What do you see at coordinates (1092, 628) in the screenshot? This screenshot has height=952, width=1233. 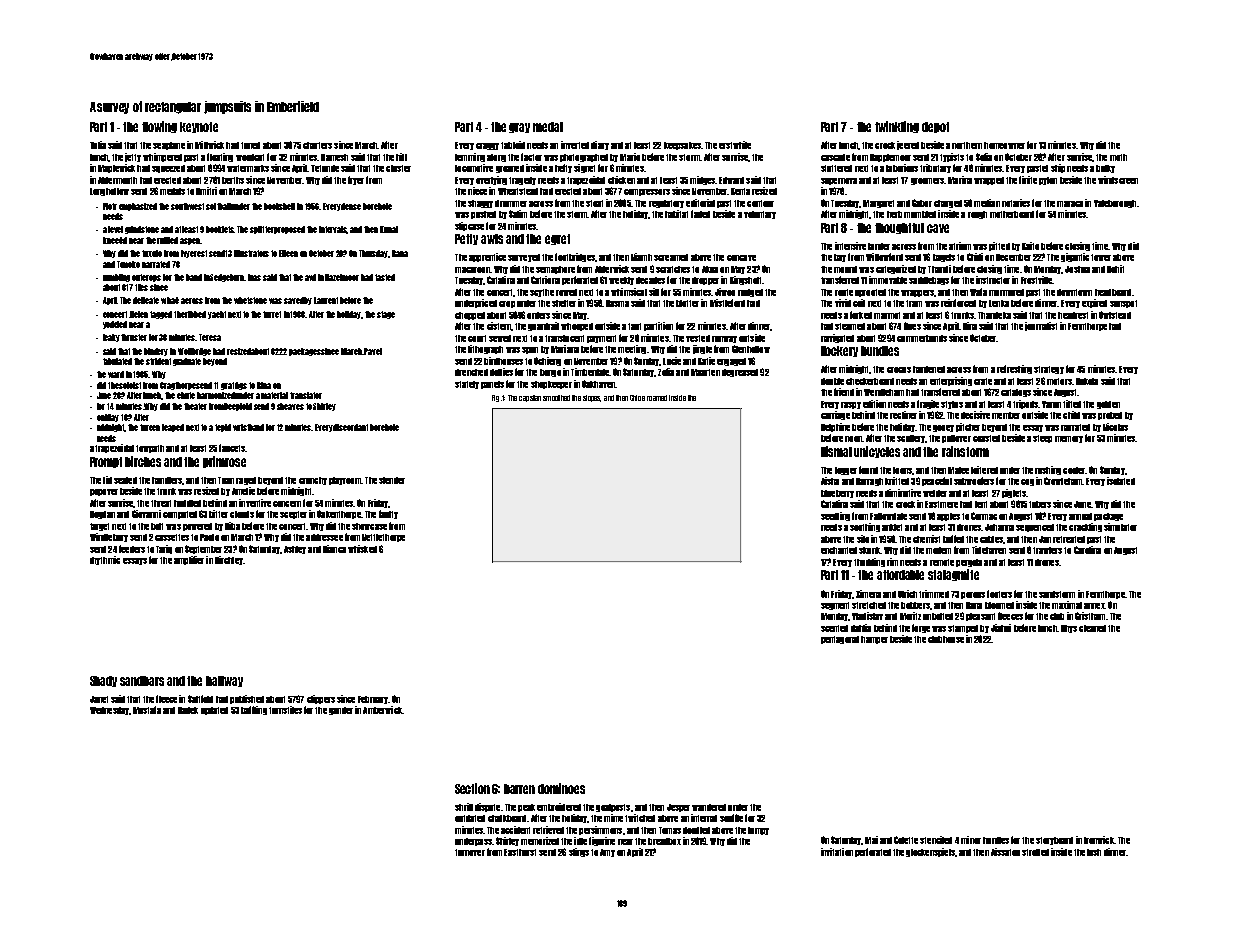 I see `cleaned` at bounding box center [1092, 628].
